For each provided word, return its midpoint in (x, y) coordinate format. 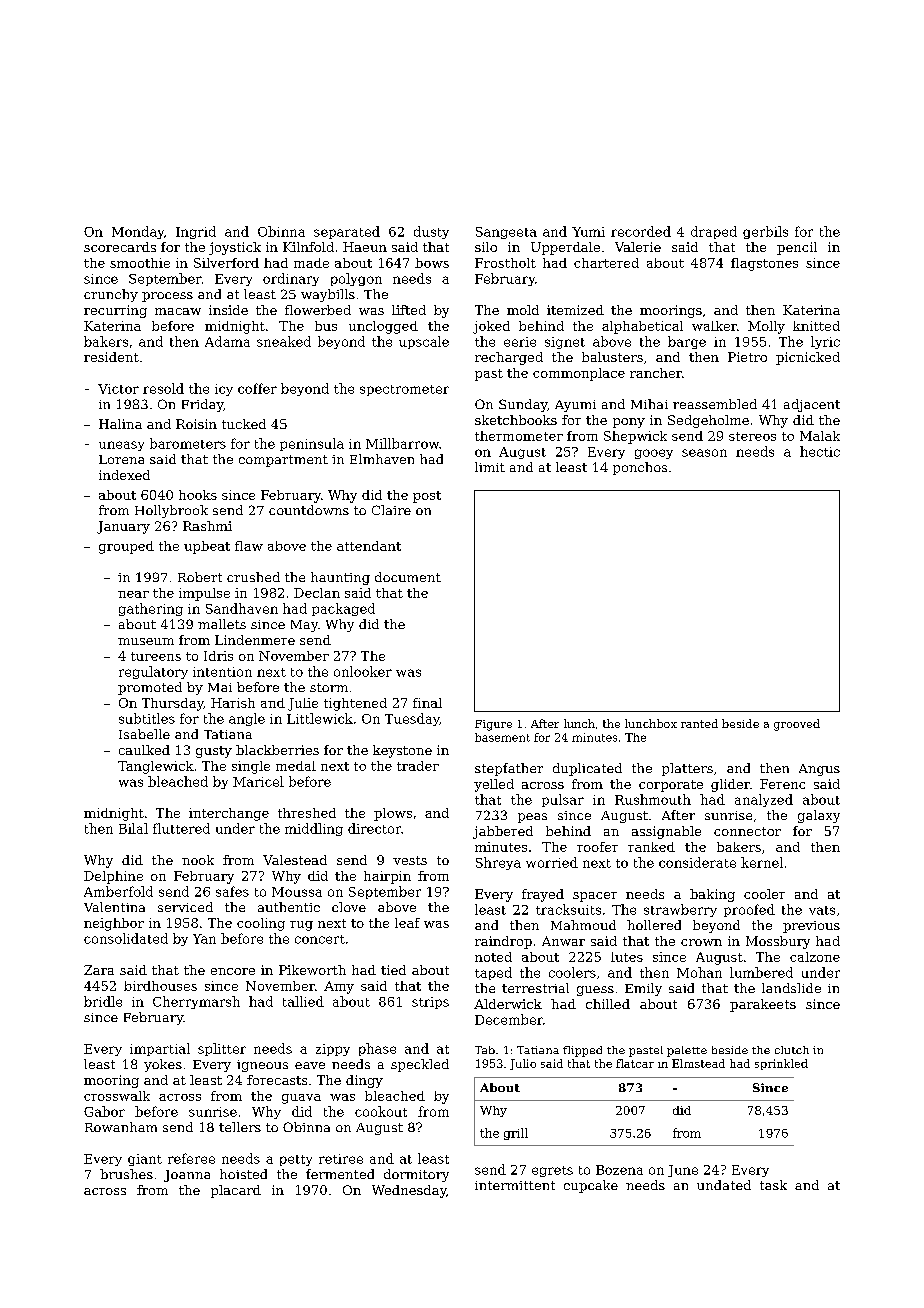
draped (714, 232)
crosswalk (117, 1096)
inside (228, 310)
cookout (381, 1111)
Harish (233, 703)
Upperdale (565, 248)
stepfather (509, 769)
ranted (699, 723)
